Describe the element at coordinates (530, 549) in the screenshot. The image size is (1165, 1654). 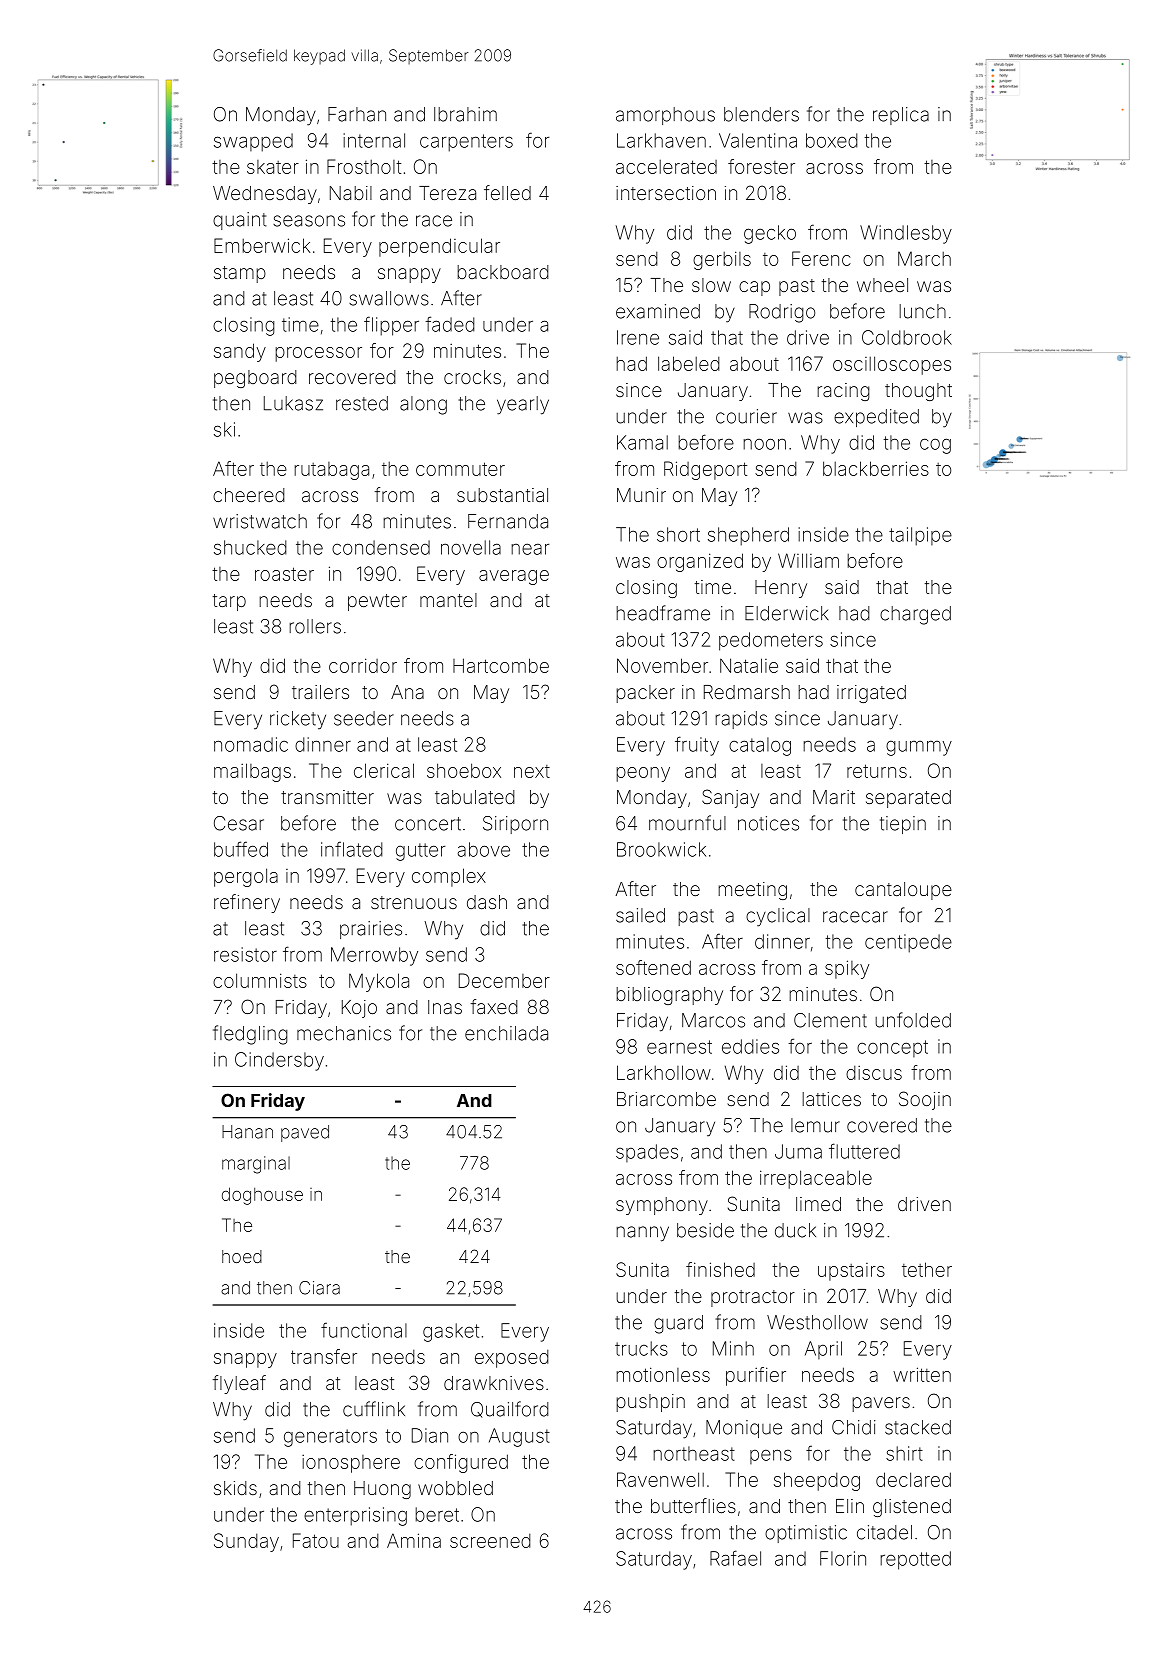
I see `near` at that location.
